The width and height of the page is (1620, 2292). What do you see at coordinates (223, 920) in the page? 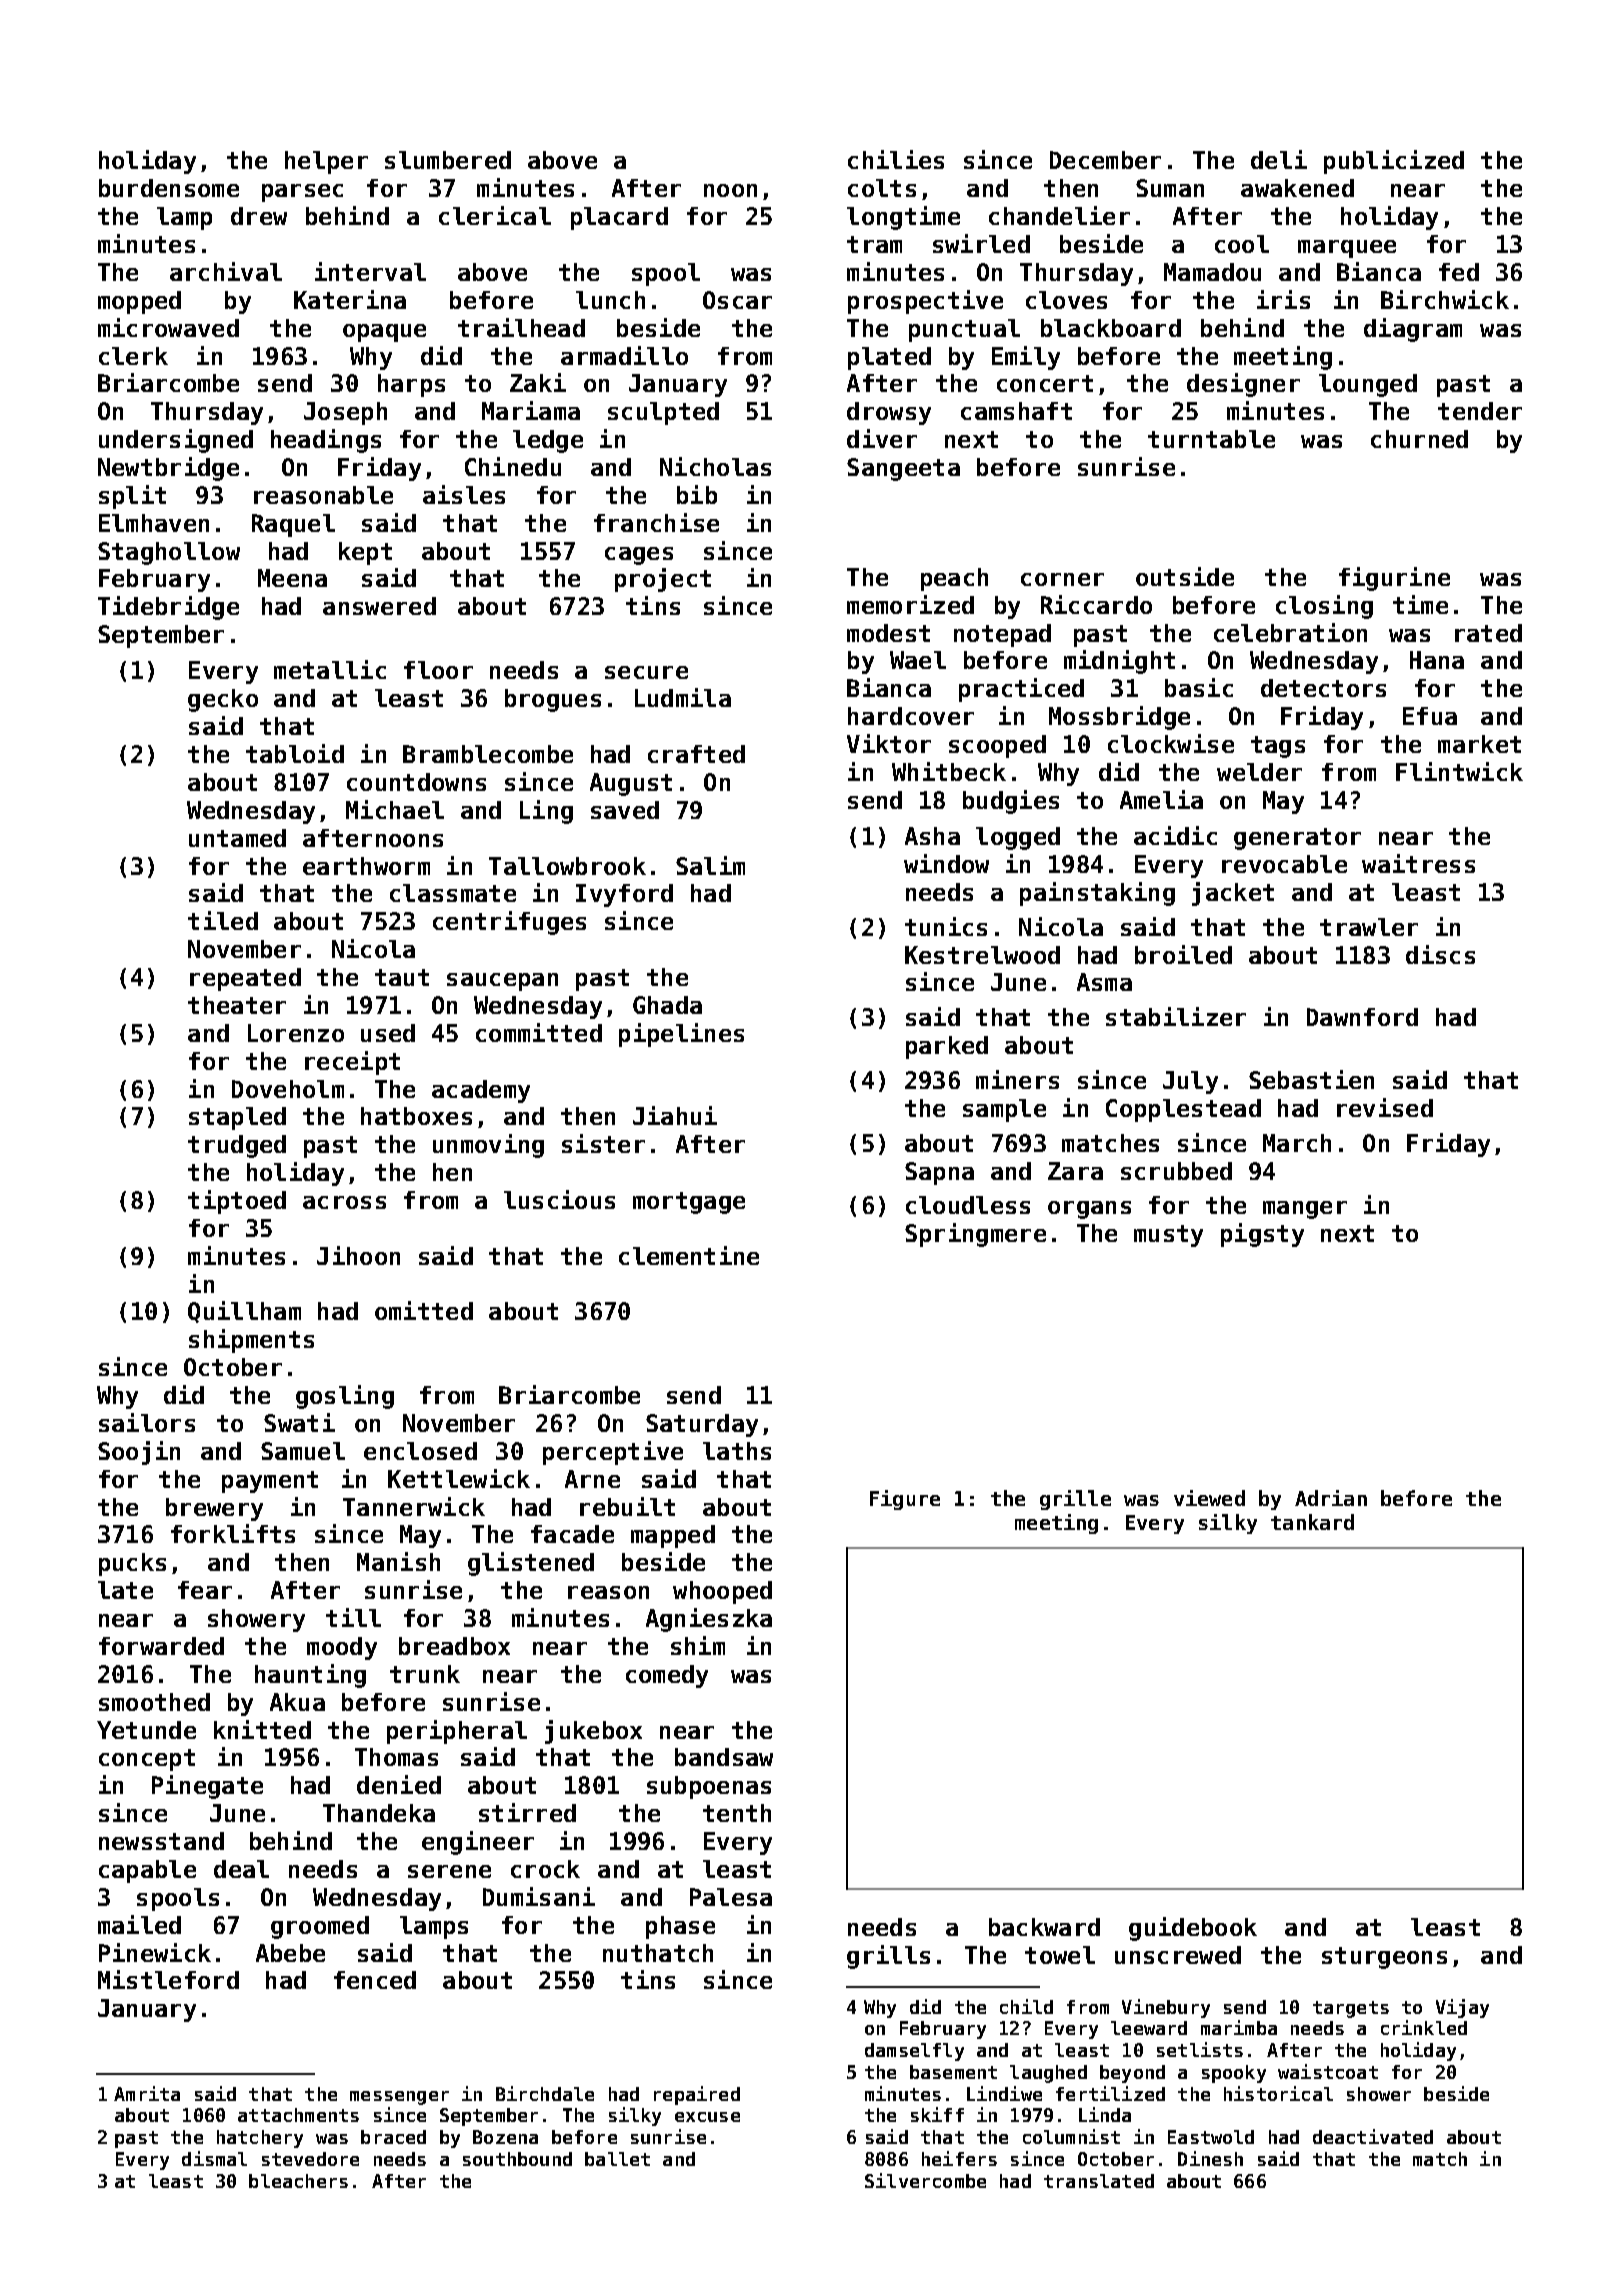
I see `tiled` at bounding box center [223, 920].
